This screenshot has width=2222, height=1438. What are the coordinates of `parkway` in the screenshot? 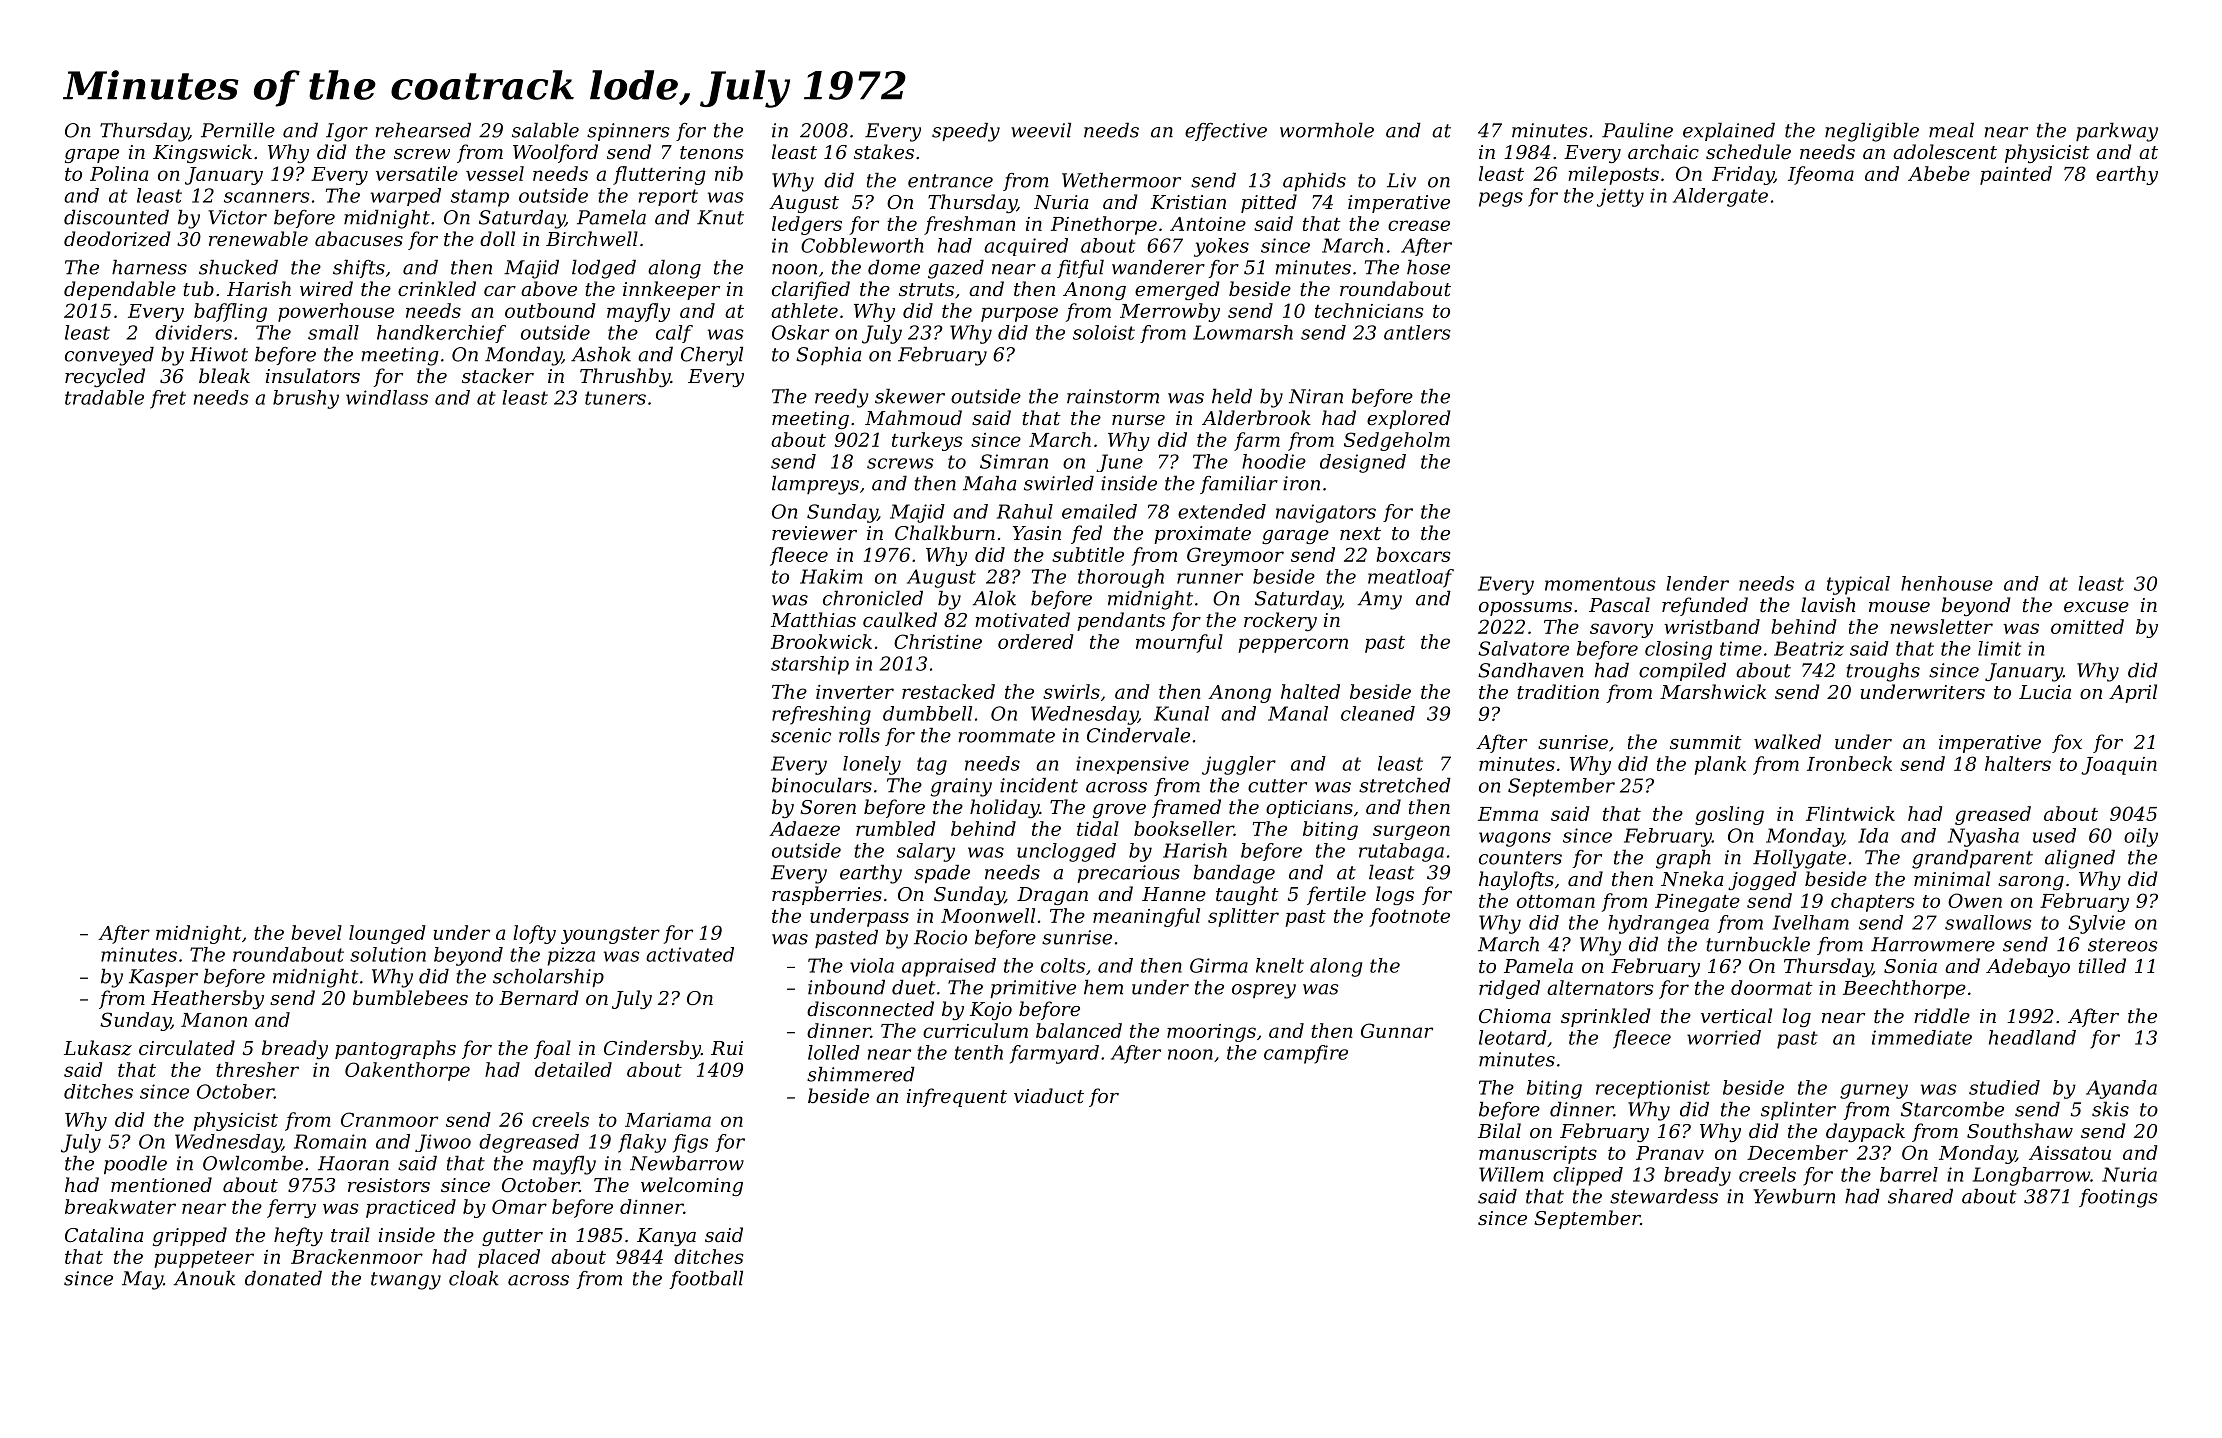 It's located at (2117, 132).
